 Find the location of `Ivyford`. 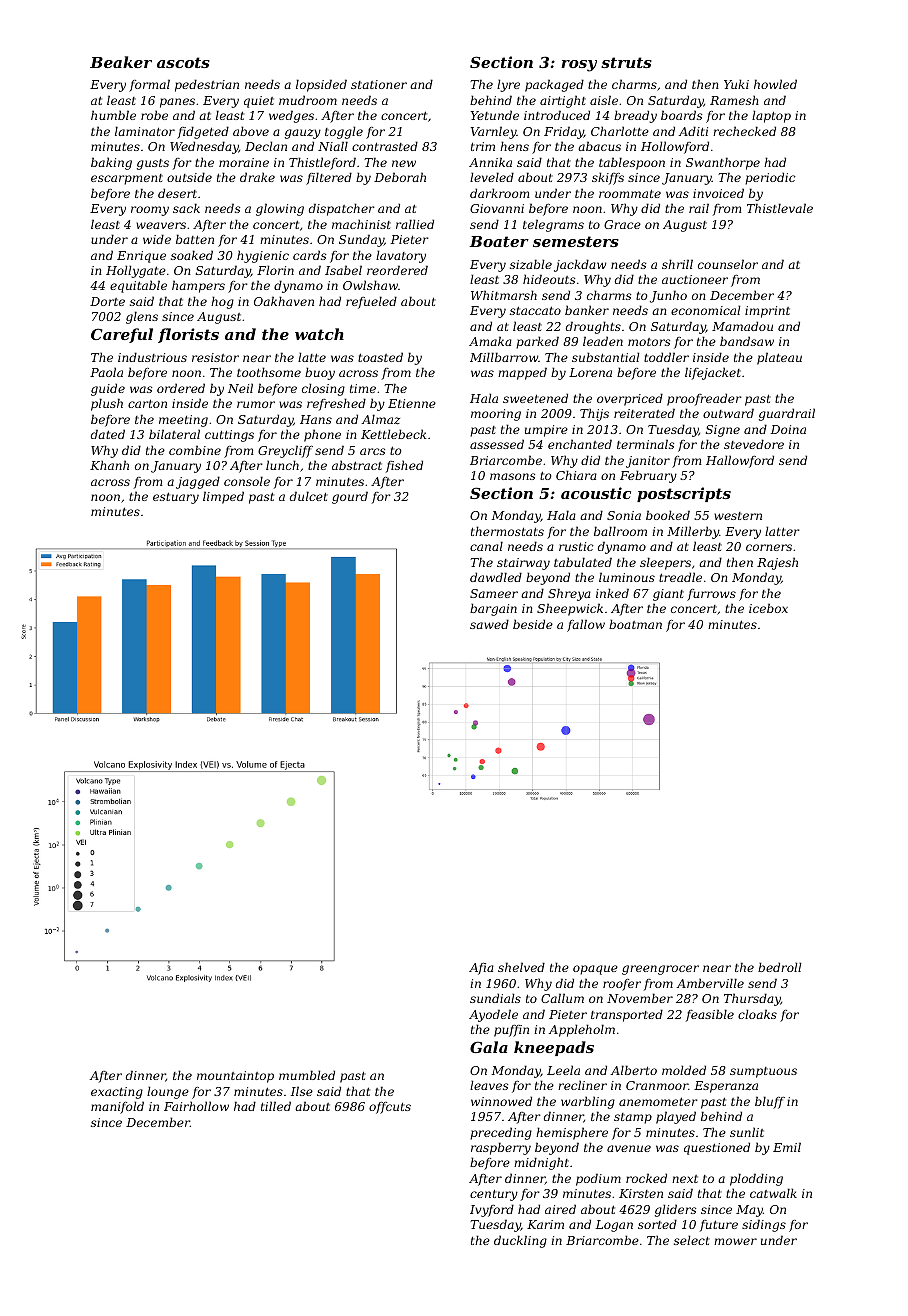

Ivyford is located at coordinates (492, 1210).
